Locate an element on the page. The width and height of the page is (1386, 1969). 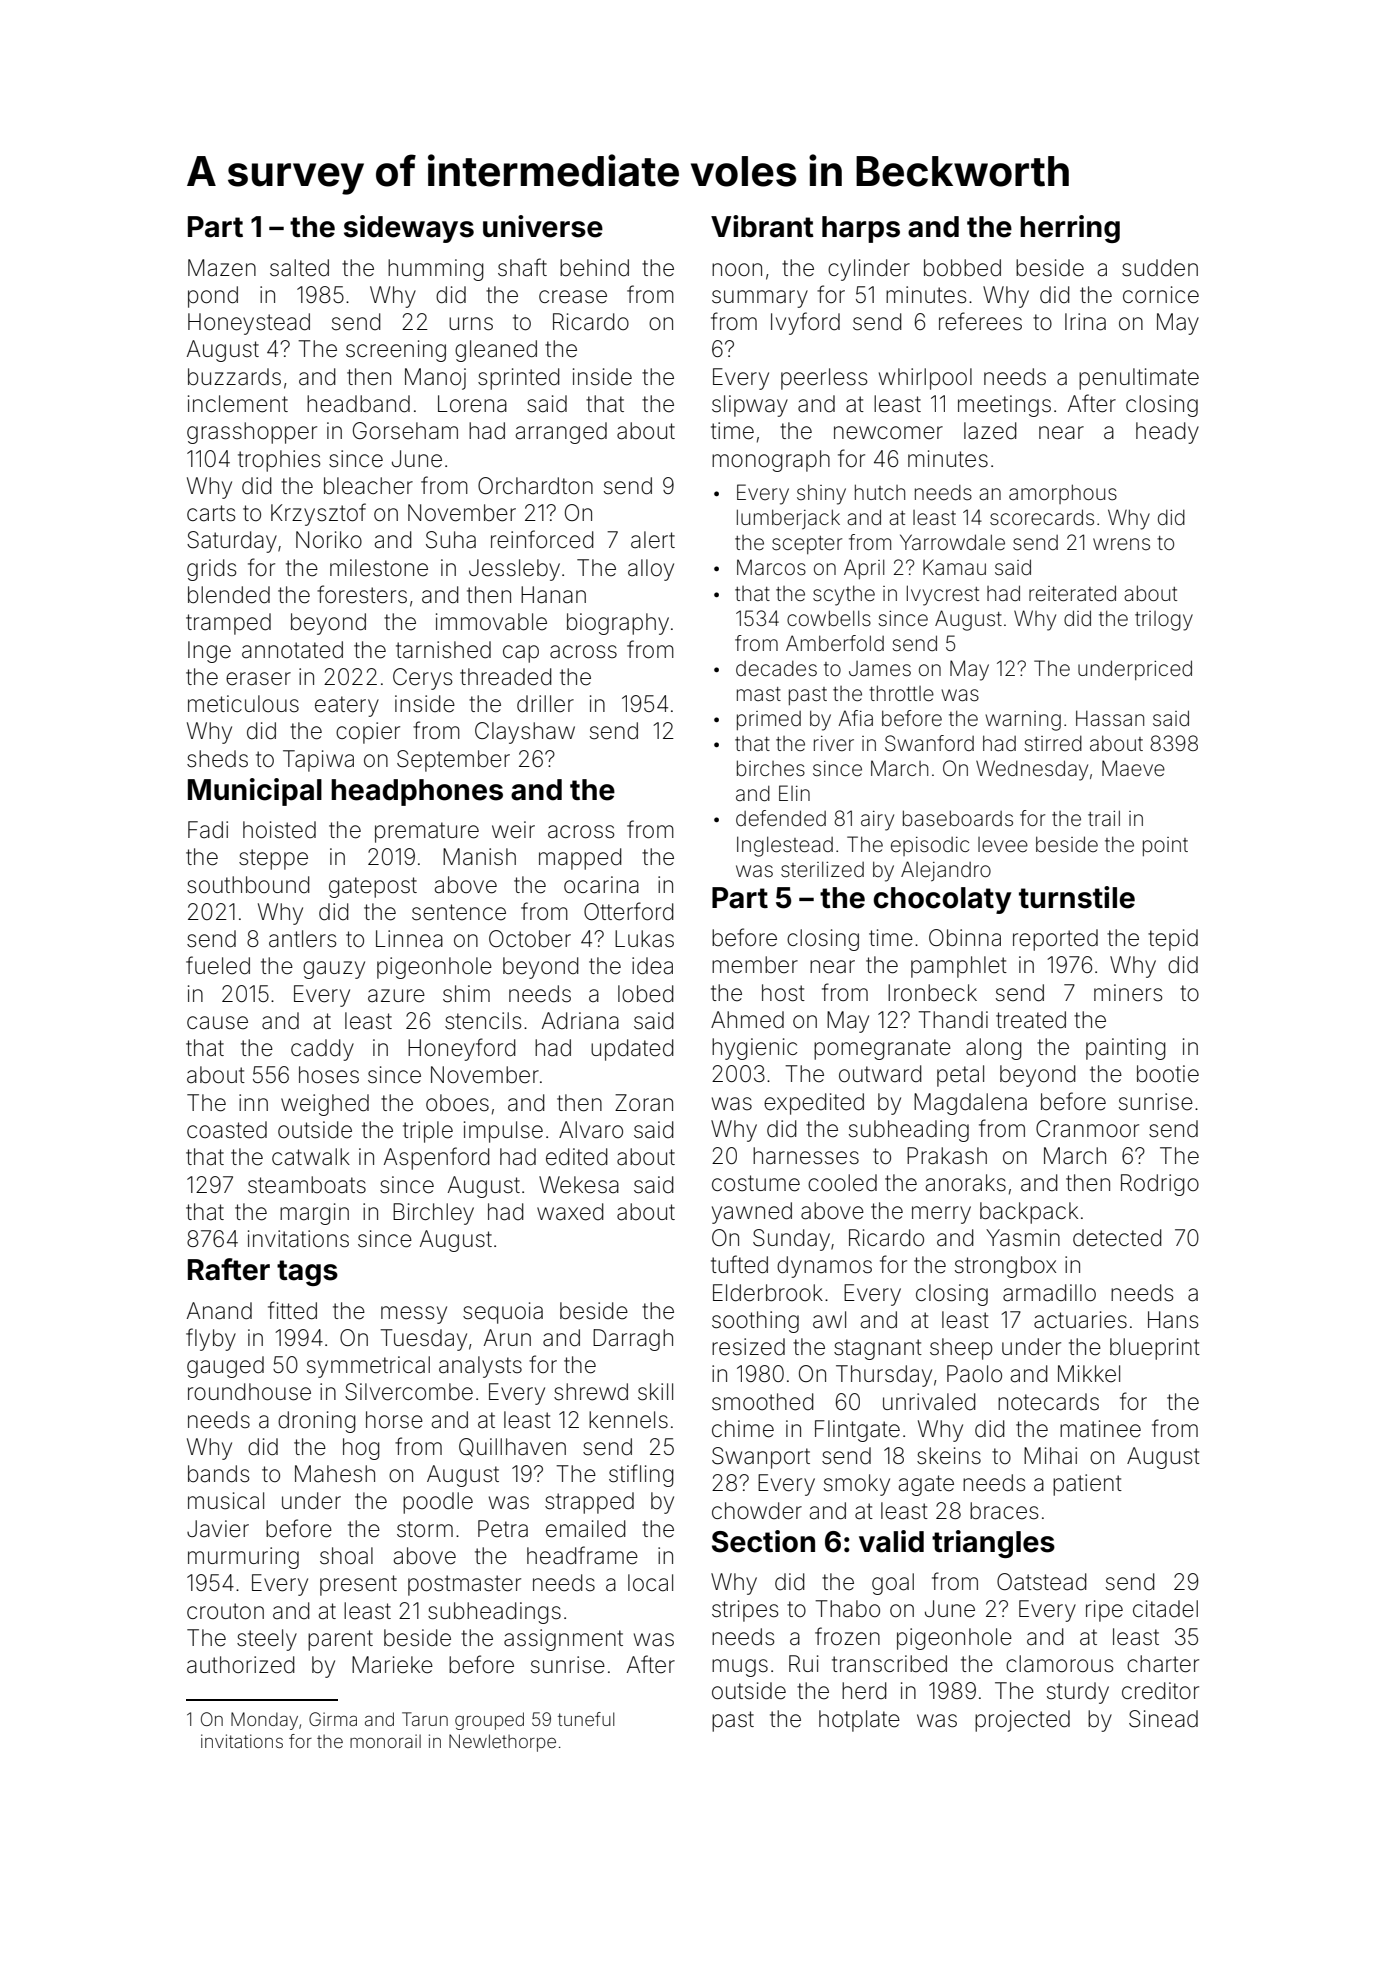
meetings is located at coordinates (1004, 406).
